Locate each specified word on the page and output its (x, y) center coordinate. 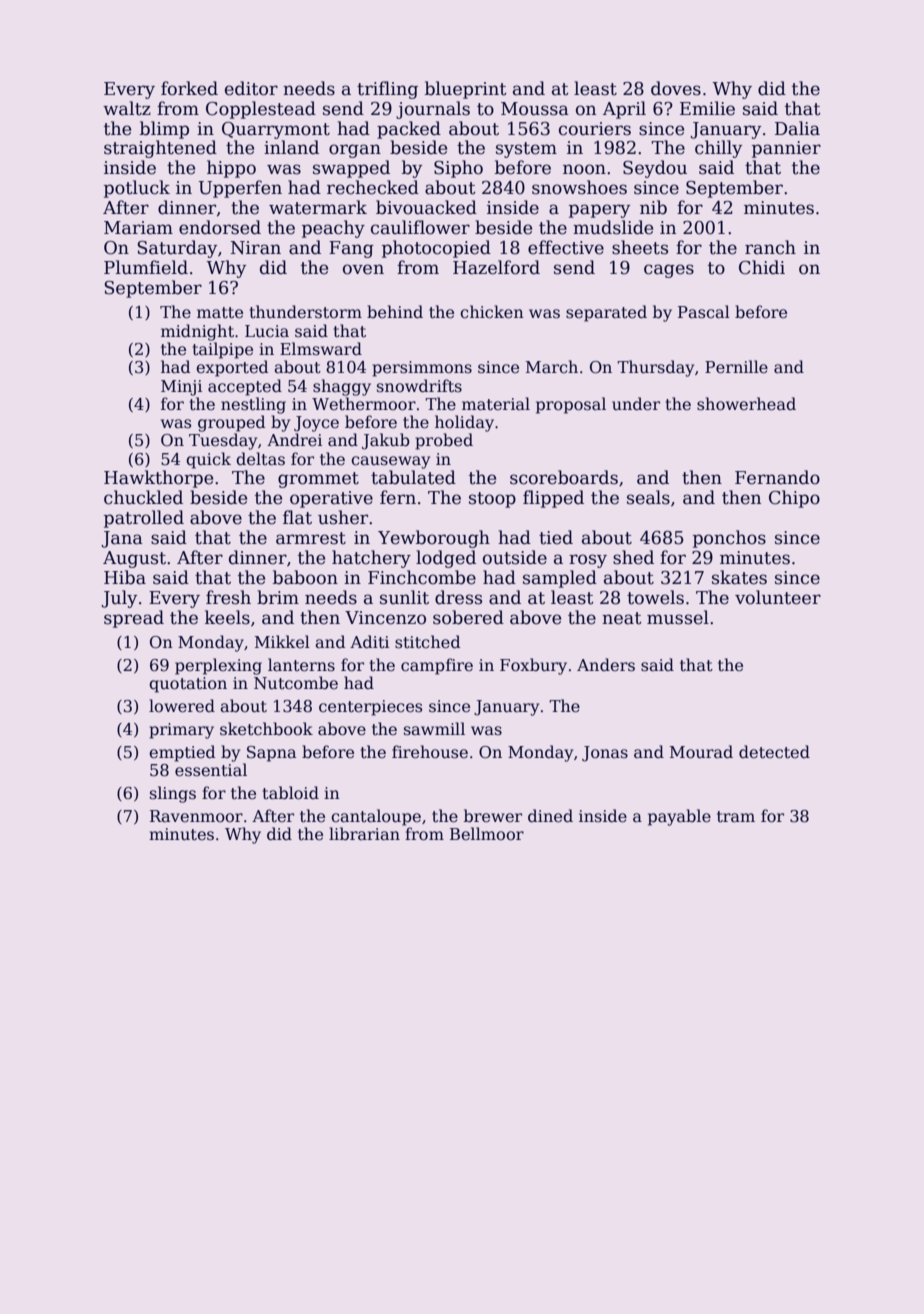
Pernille (736, 367)
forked (189, 88)
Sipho (458, 169)
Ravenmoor (196, 816)
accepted (245, 387)
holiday (464, 423)
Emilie (707, 108)
